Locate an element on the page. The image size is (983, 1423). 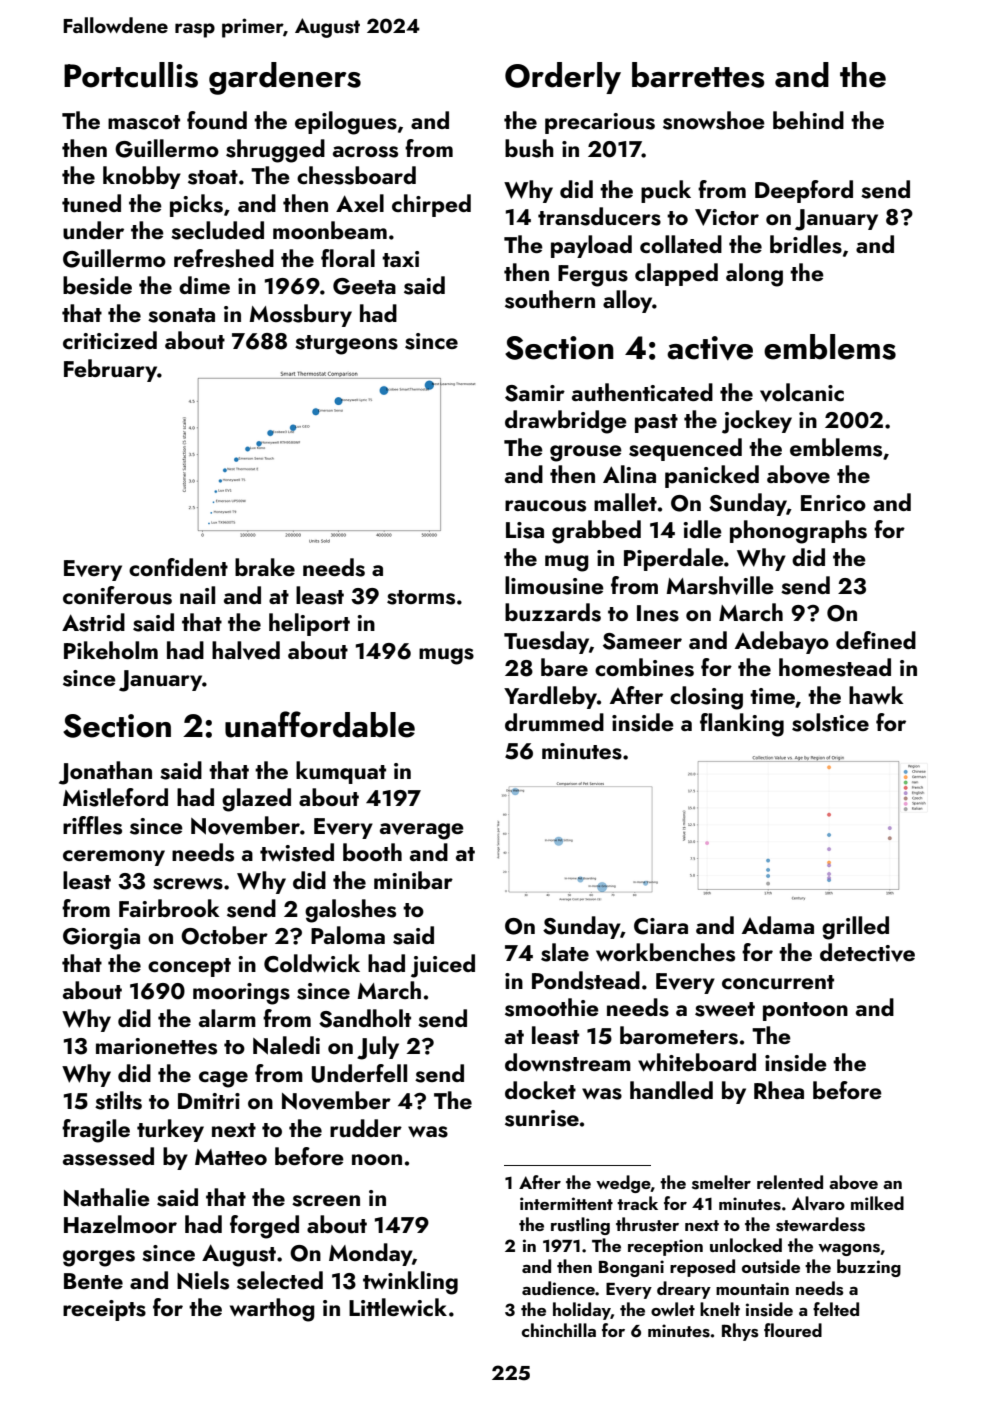
storms is located at coordinates (421, 597).
